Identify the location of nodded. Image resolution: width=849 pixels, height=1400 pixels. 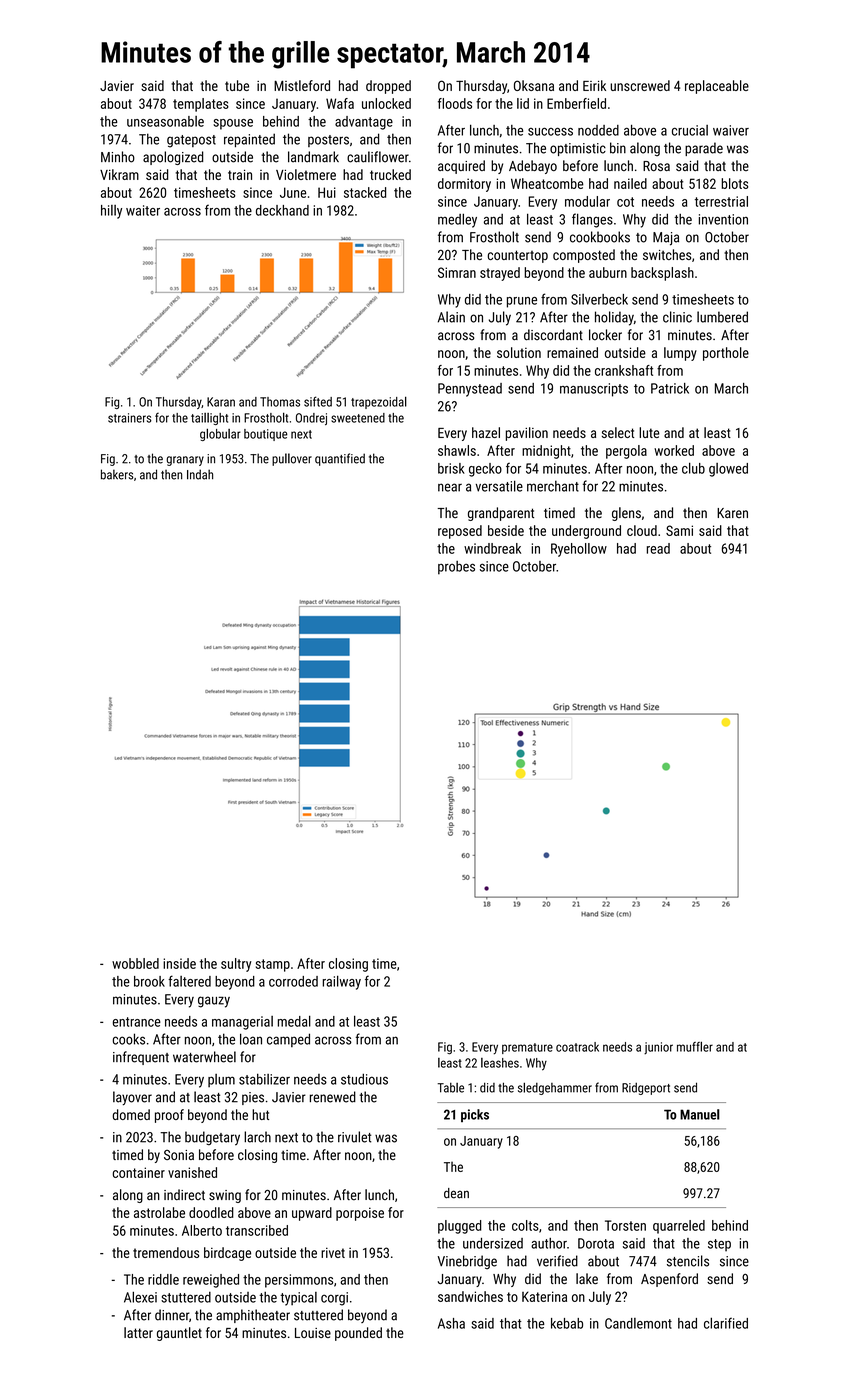
(598, 130).
